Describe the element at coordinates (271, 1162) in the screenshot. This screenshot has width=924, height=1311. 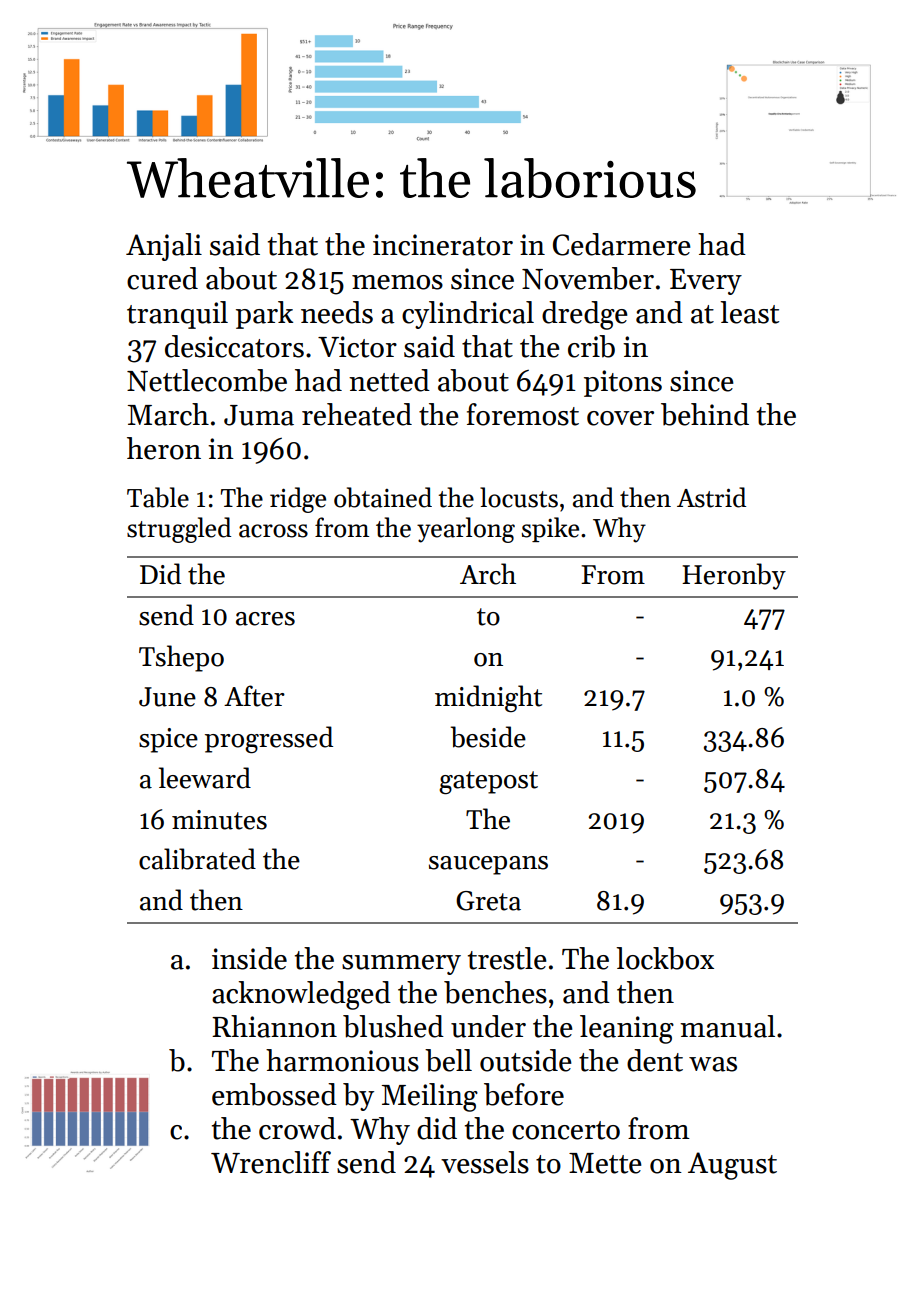
I see `Wrencliff` at that location.
